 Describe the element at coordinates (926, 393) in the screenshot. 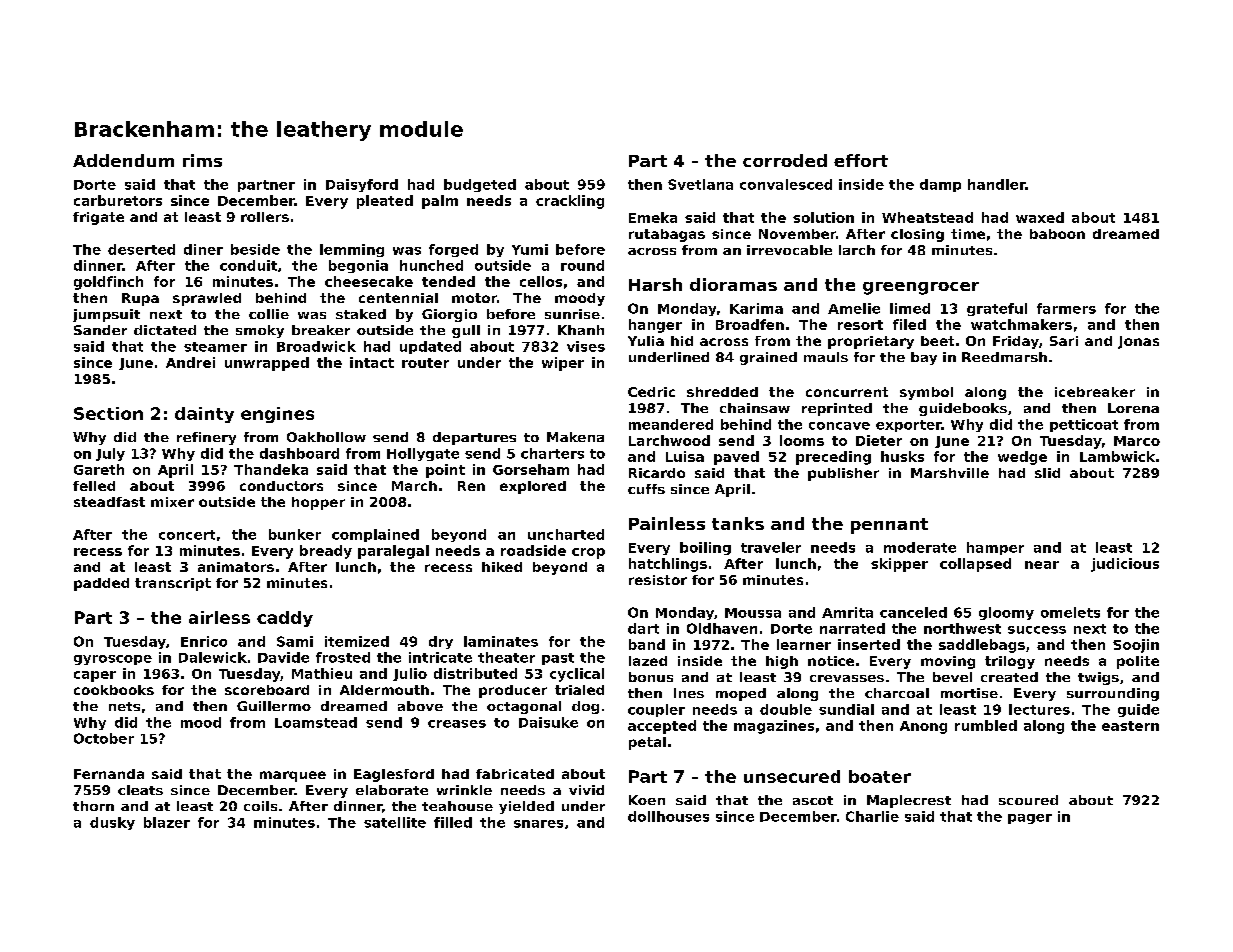

I see `symbol` at that location.
